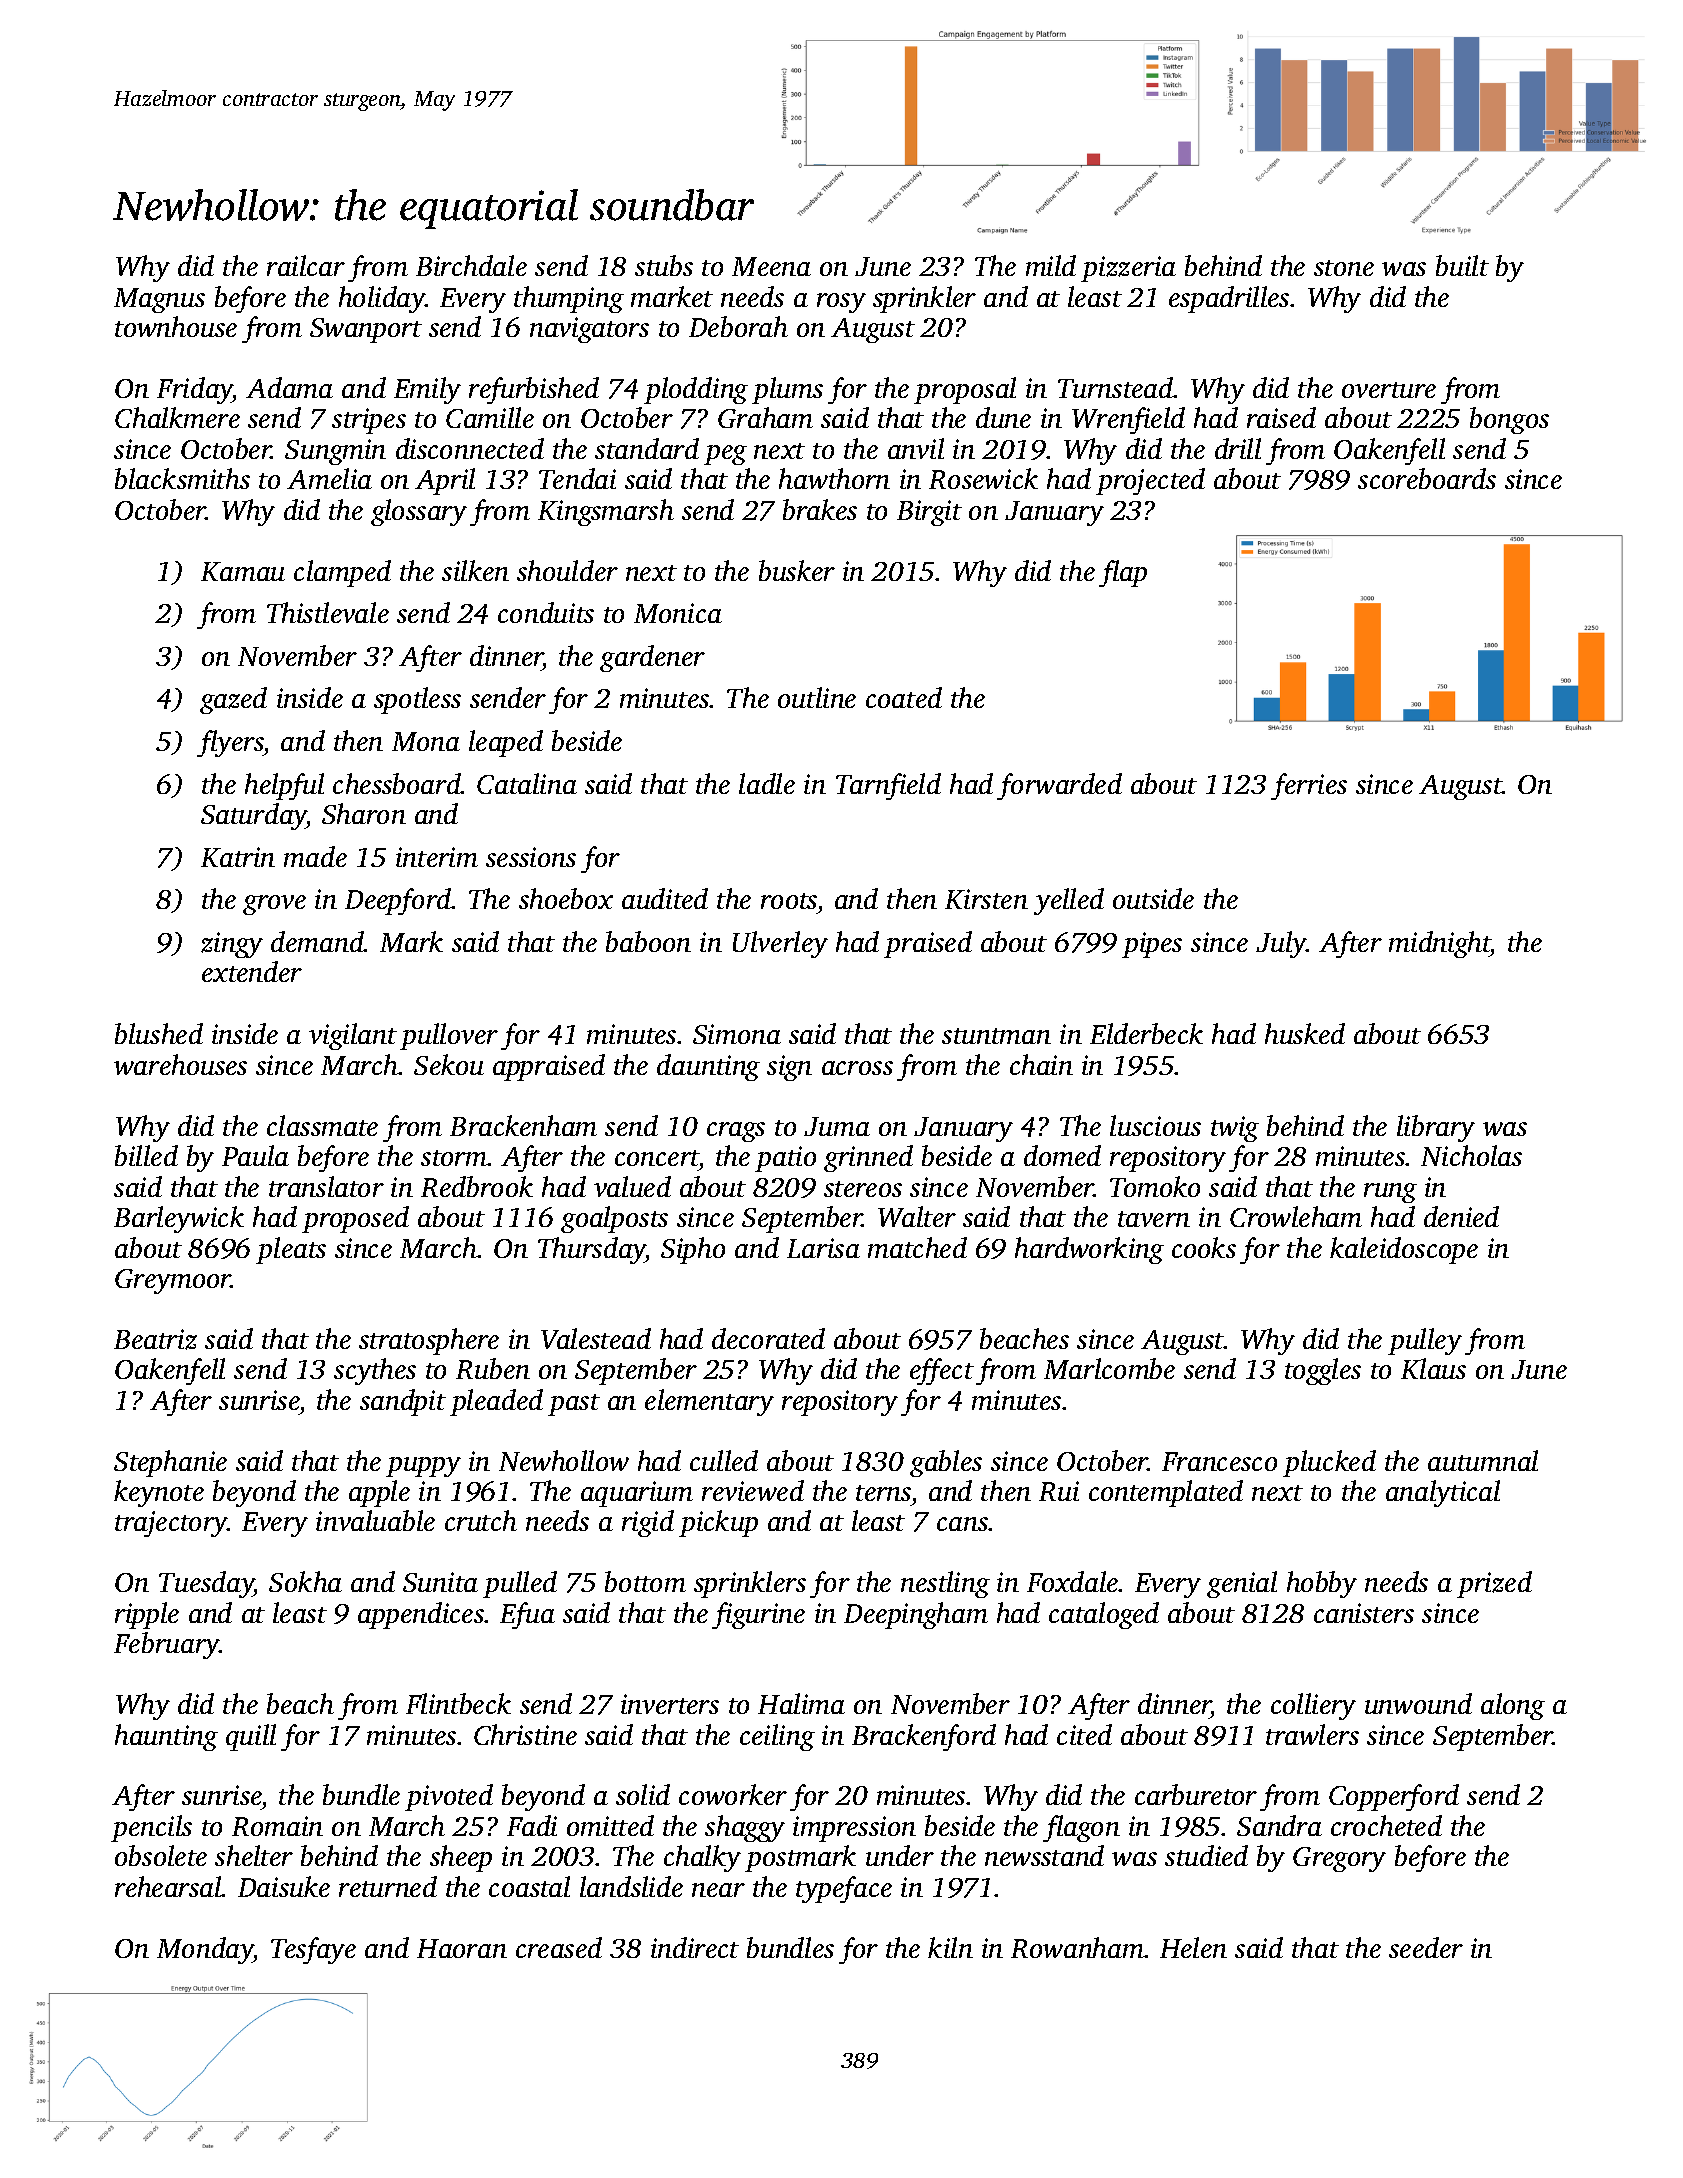 The height and width of the screenshot is (2178, 1683). I want to click on unwound, so click(1418, 1703).
